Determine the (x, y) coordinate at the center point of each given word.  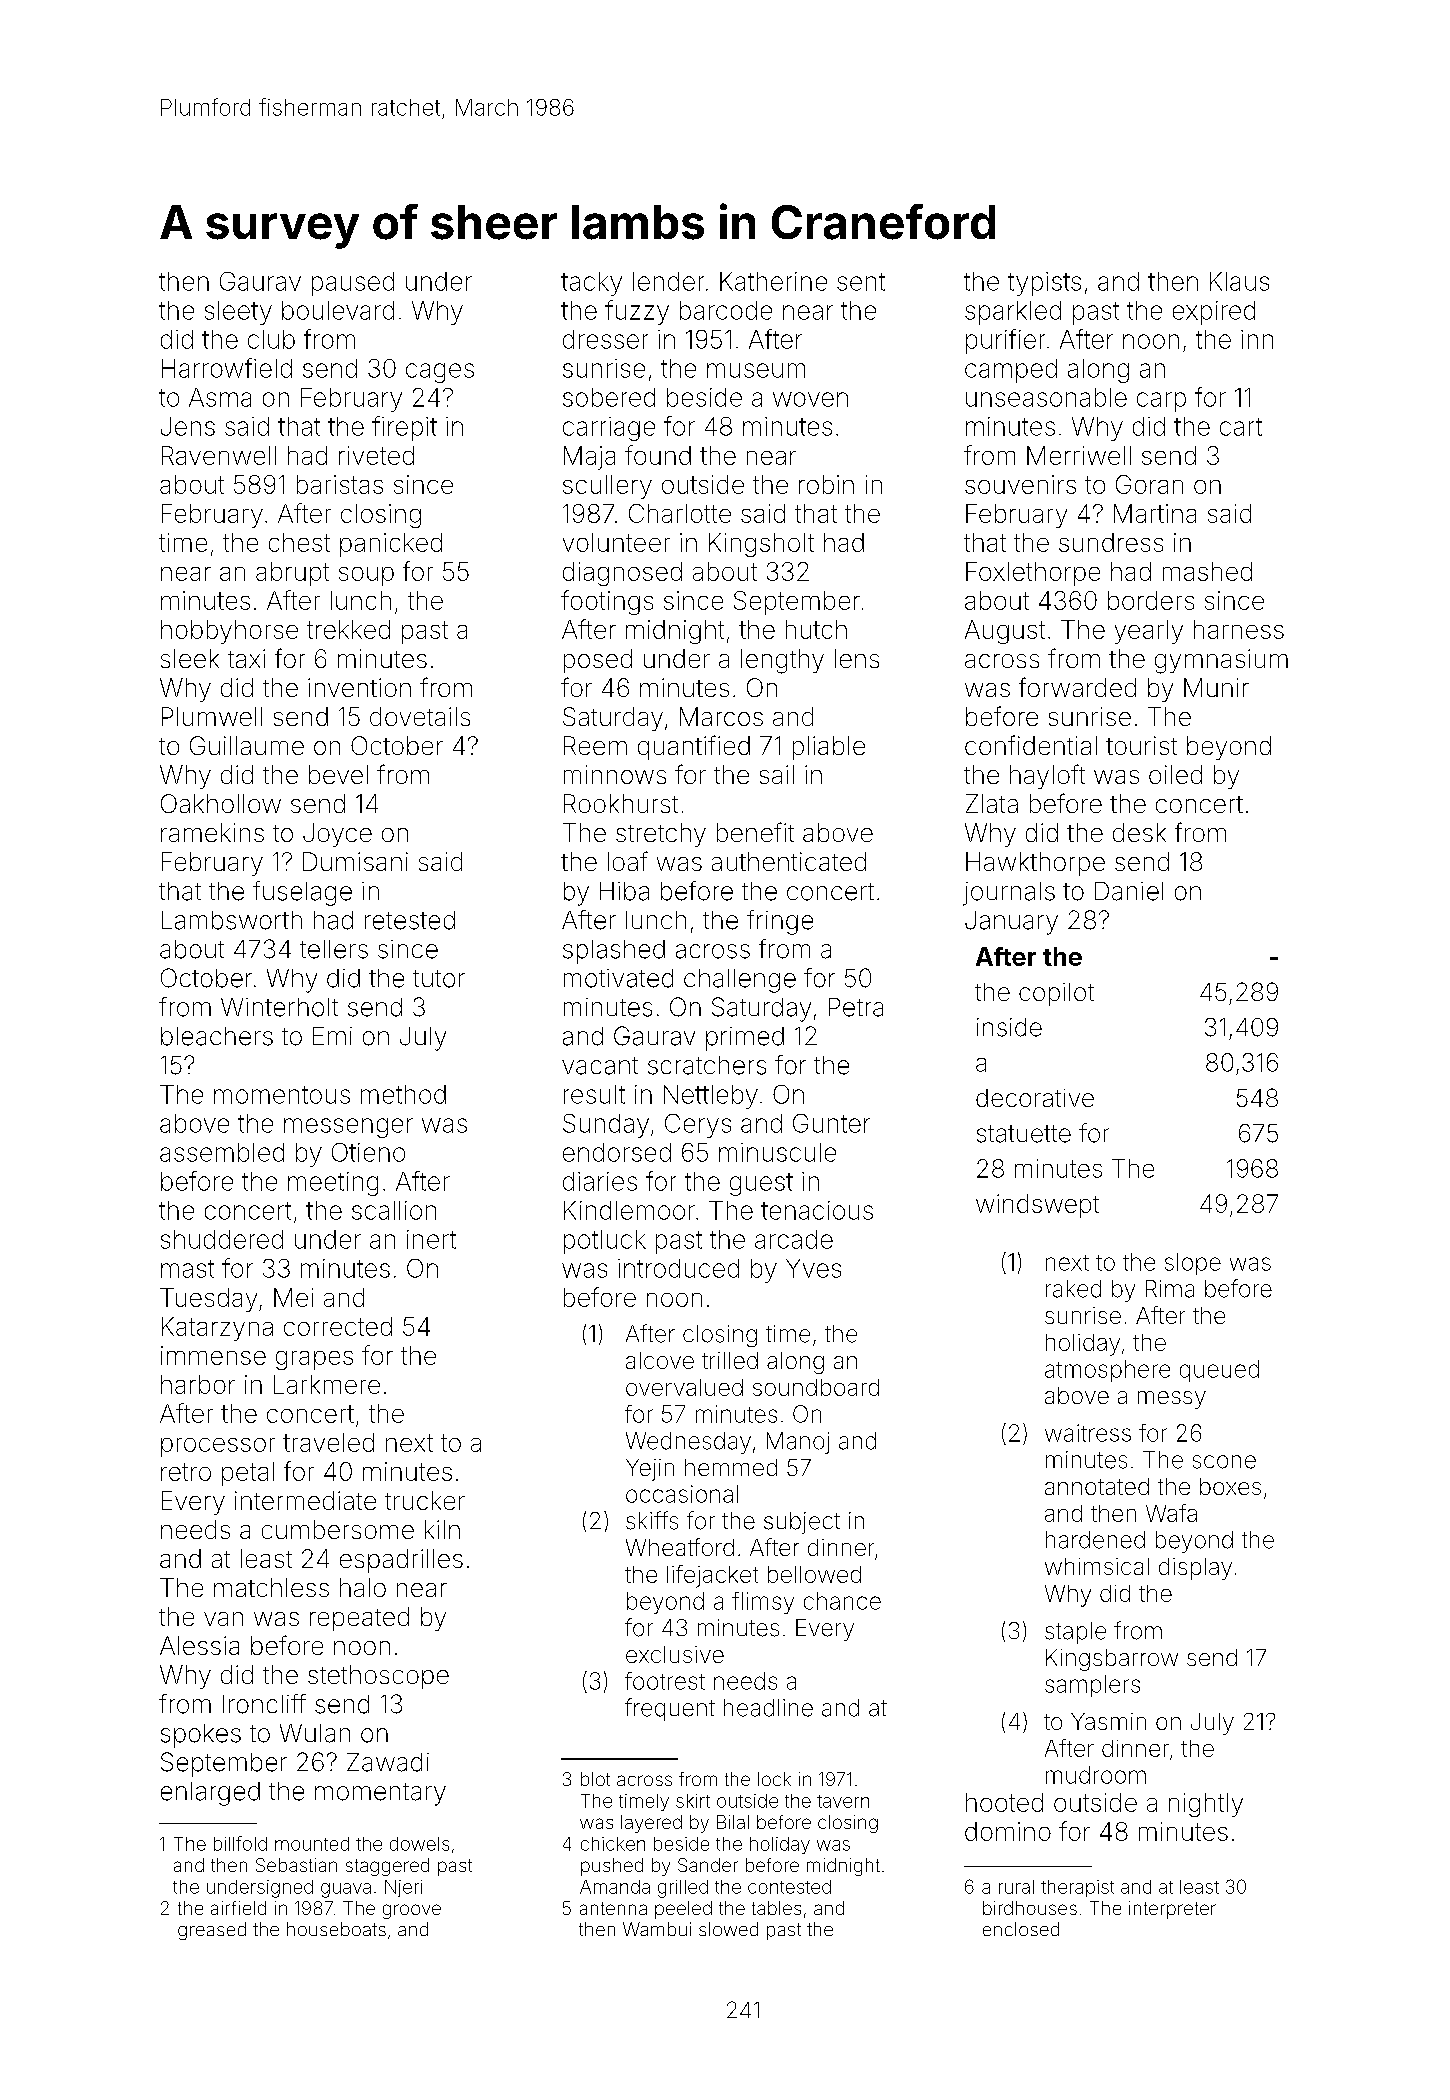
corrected (338, 1326)
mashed (1207, 571)
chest (299, 542)
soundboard (816, 1387)
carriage (609, 429)
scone (1224, 1462)
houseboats (336, 1929)
